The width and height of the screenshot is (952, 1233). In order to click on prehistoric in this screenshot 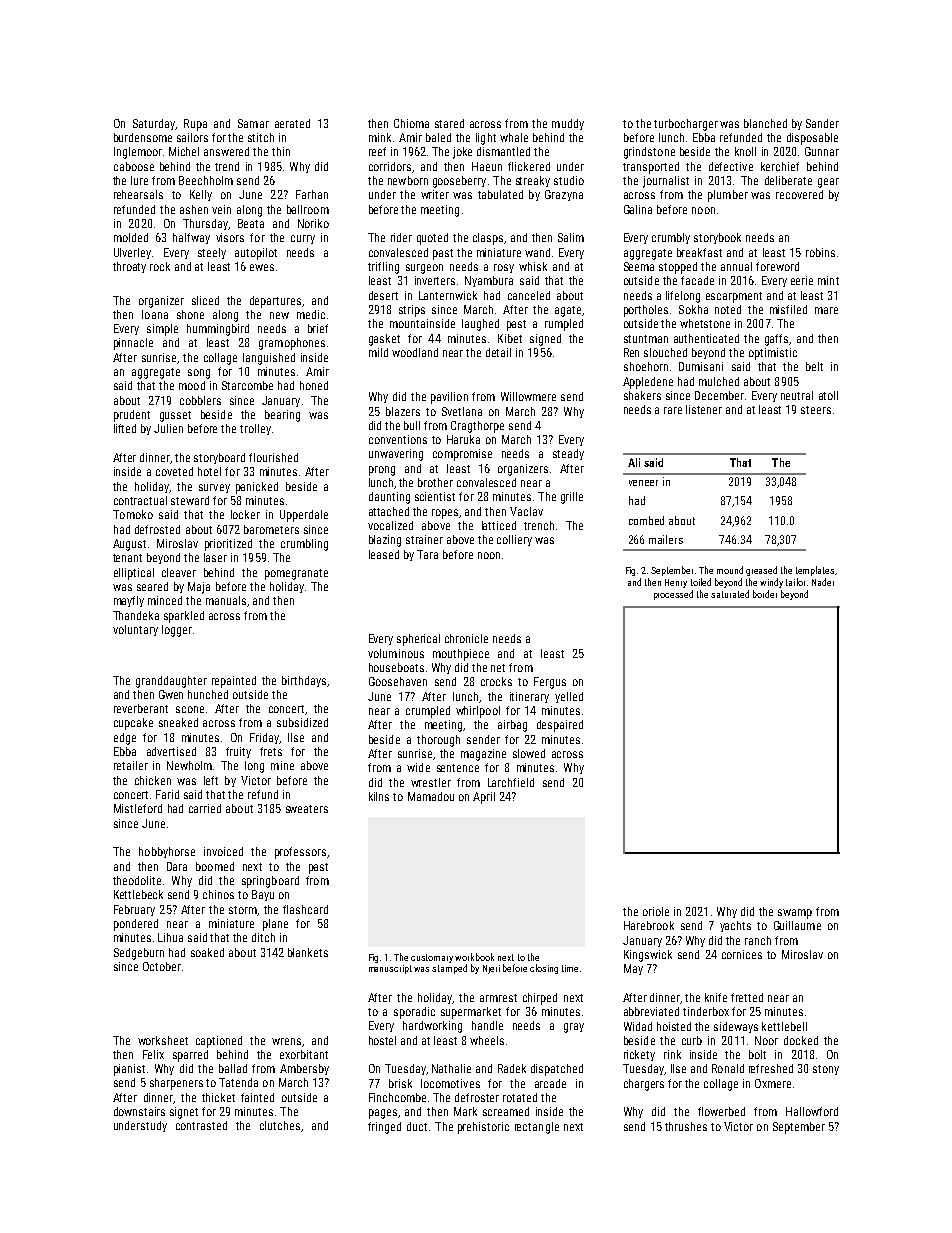, I will do `click(483, 1128)`.
